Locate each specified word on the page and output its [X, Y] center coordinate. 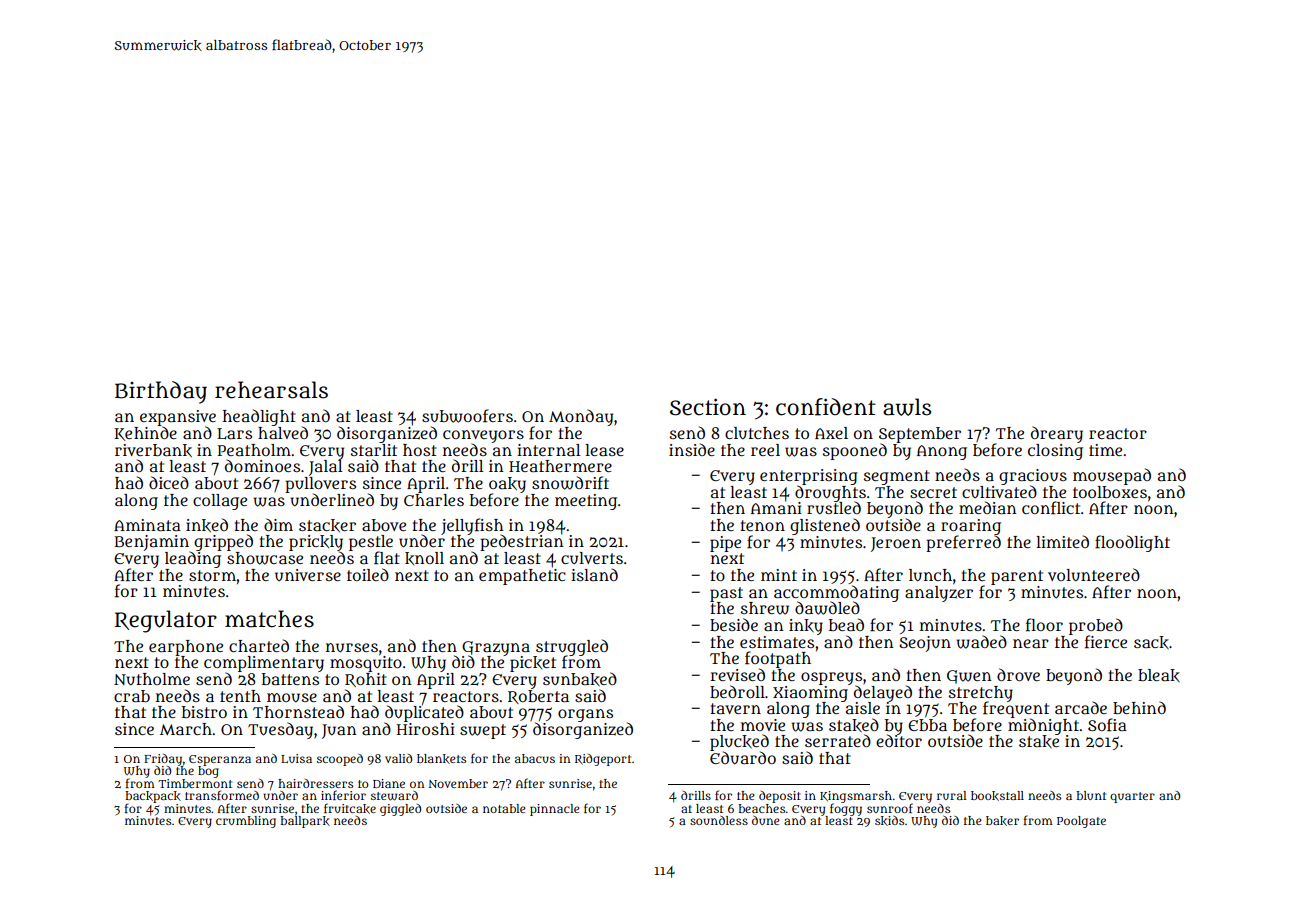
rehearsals [271, 390]
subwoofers [467, 416]
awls [907, 407]
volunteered [1094, 575]
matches [269, 619]
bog [208, 772]
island [594, 574]
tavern [736, 708]
